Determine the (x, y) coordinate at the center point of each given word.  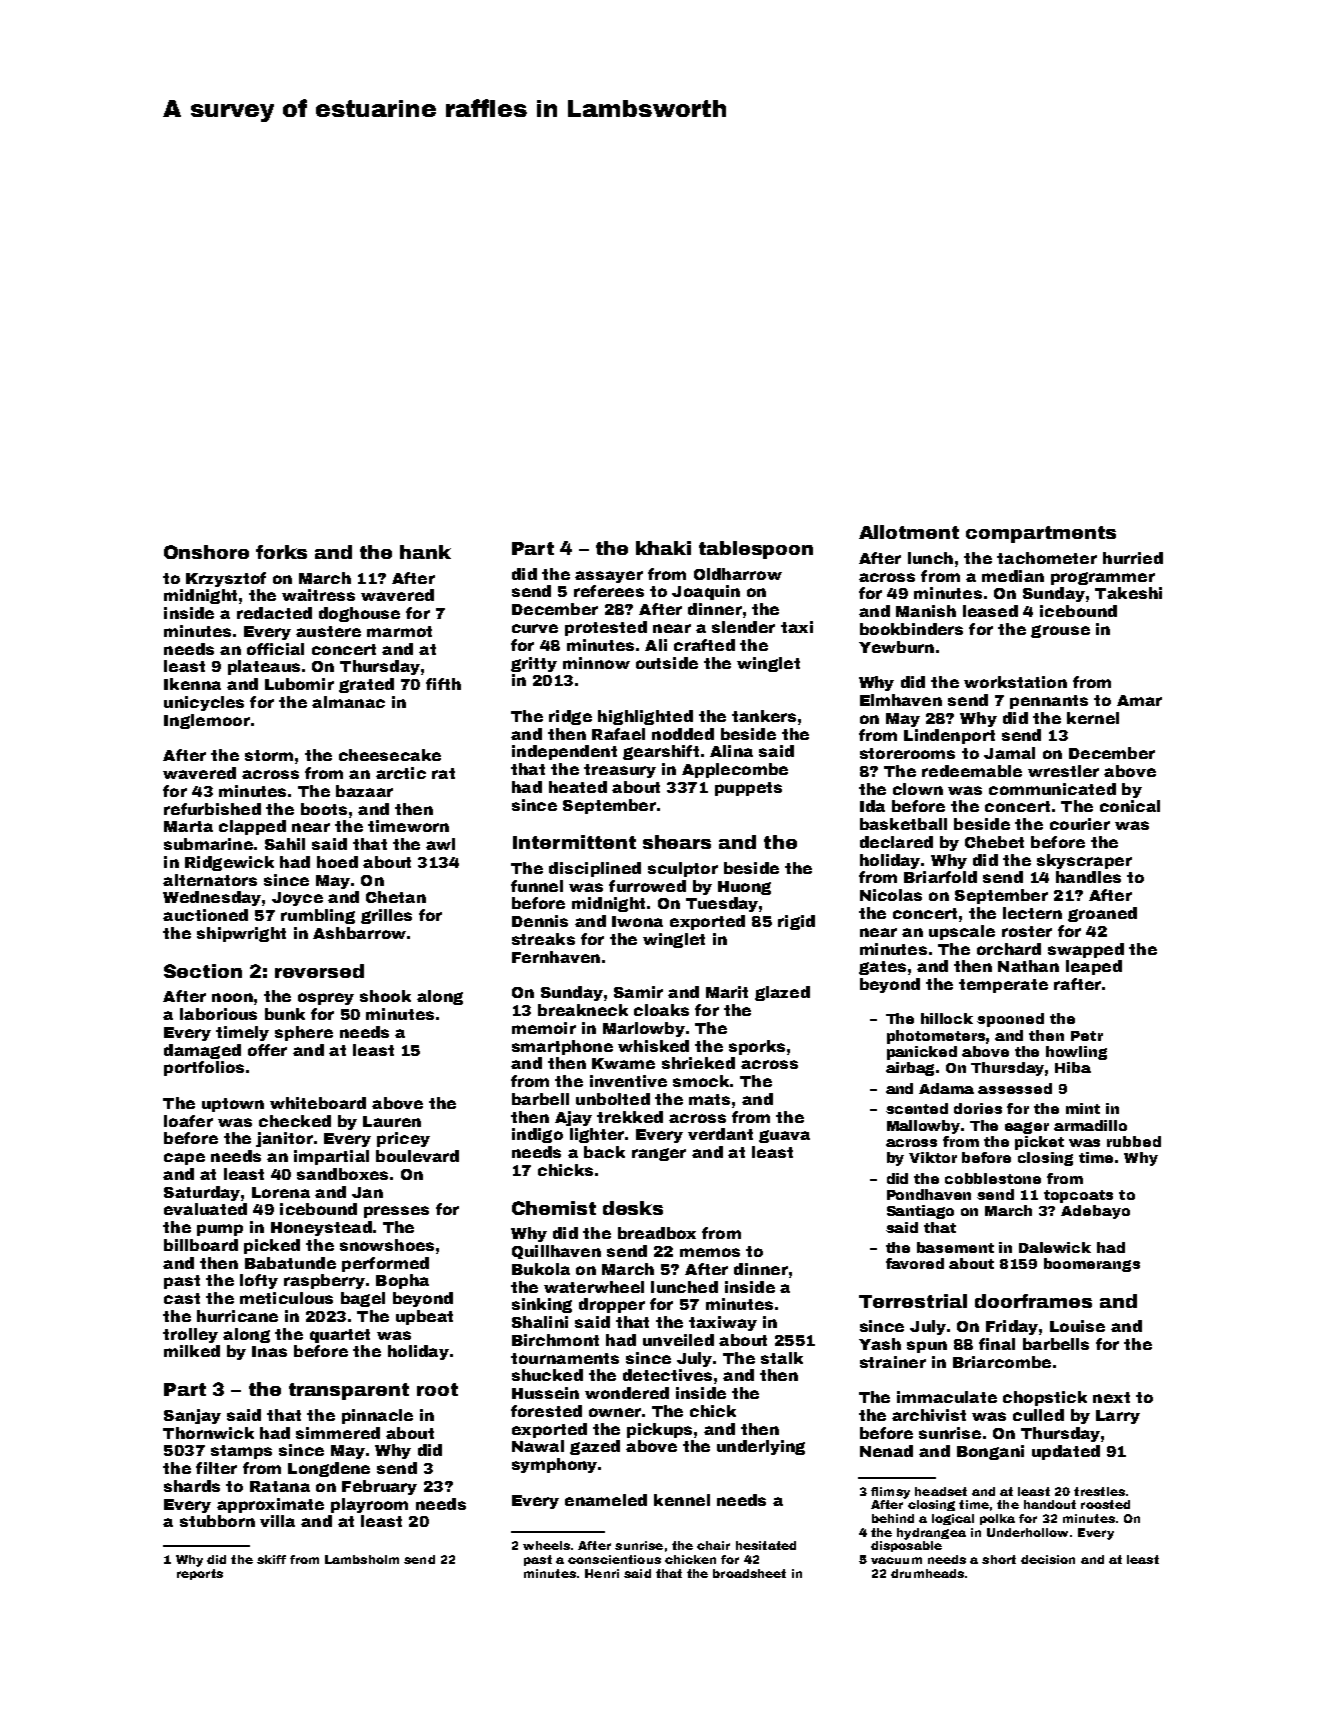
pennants (1049, 702)
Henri (602, 1573)
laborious (218, 1014)
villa (277, 1521)
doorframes (1033, 1301)
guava (784, 1136)
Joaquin (706, 592)
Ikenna (192, 684)
